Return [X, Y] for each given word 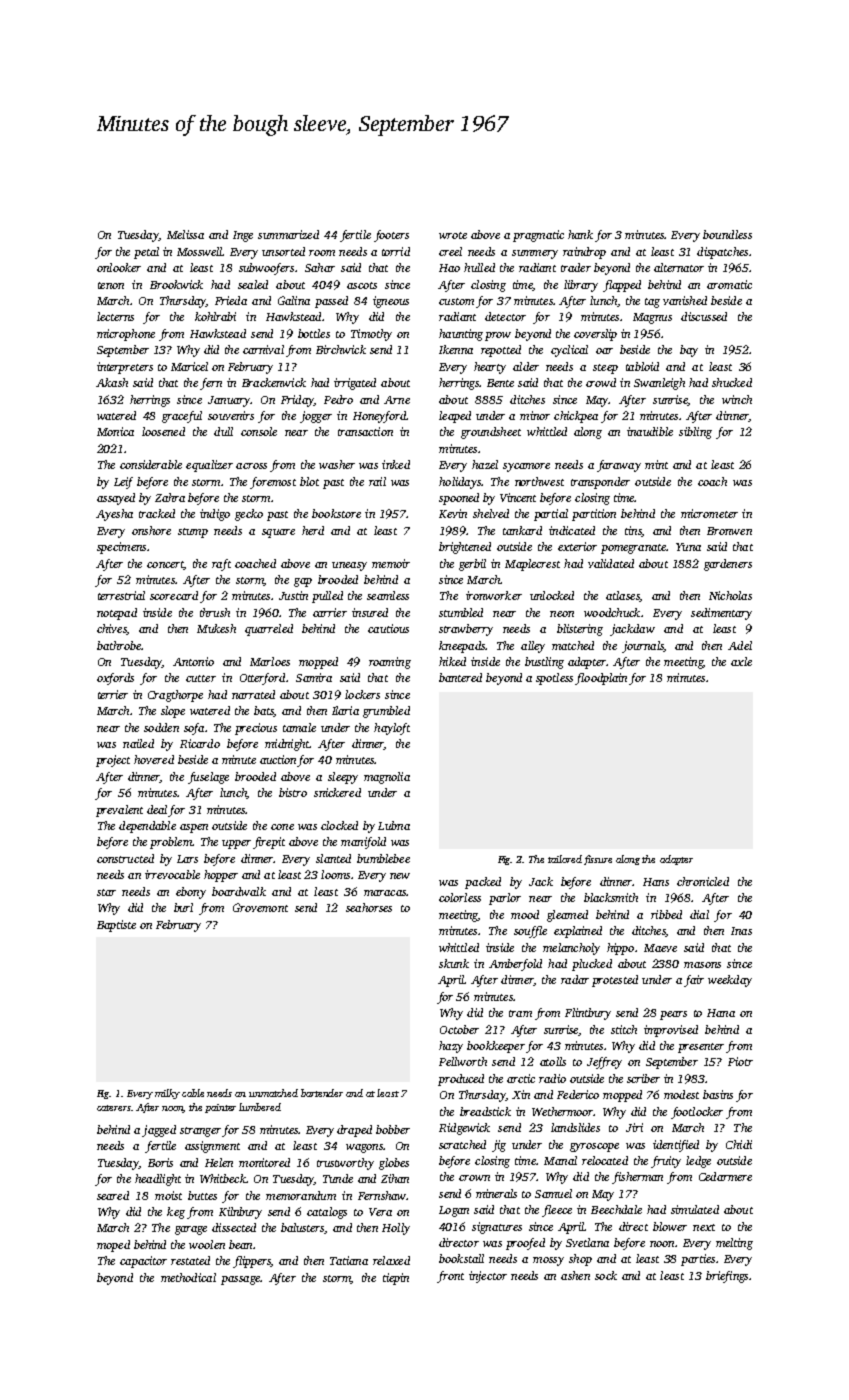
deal [157, 809]
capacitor [143, 1262]
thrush [215, 612]
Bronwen [729, 531]
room [322, 253]
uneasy [349, 566]
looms [335, 874]
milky [167, 1094]
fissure [598, 860]
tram [520, 1013]
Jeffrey [604, 1063]
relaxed [391, 1260]
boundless [727, 234]
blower [670, 1226]
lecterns [115, 316]
